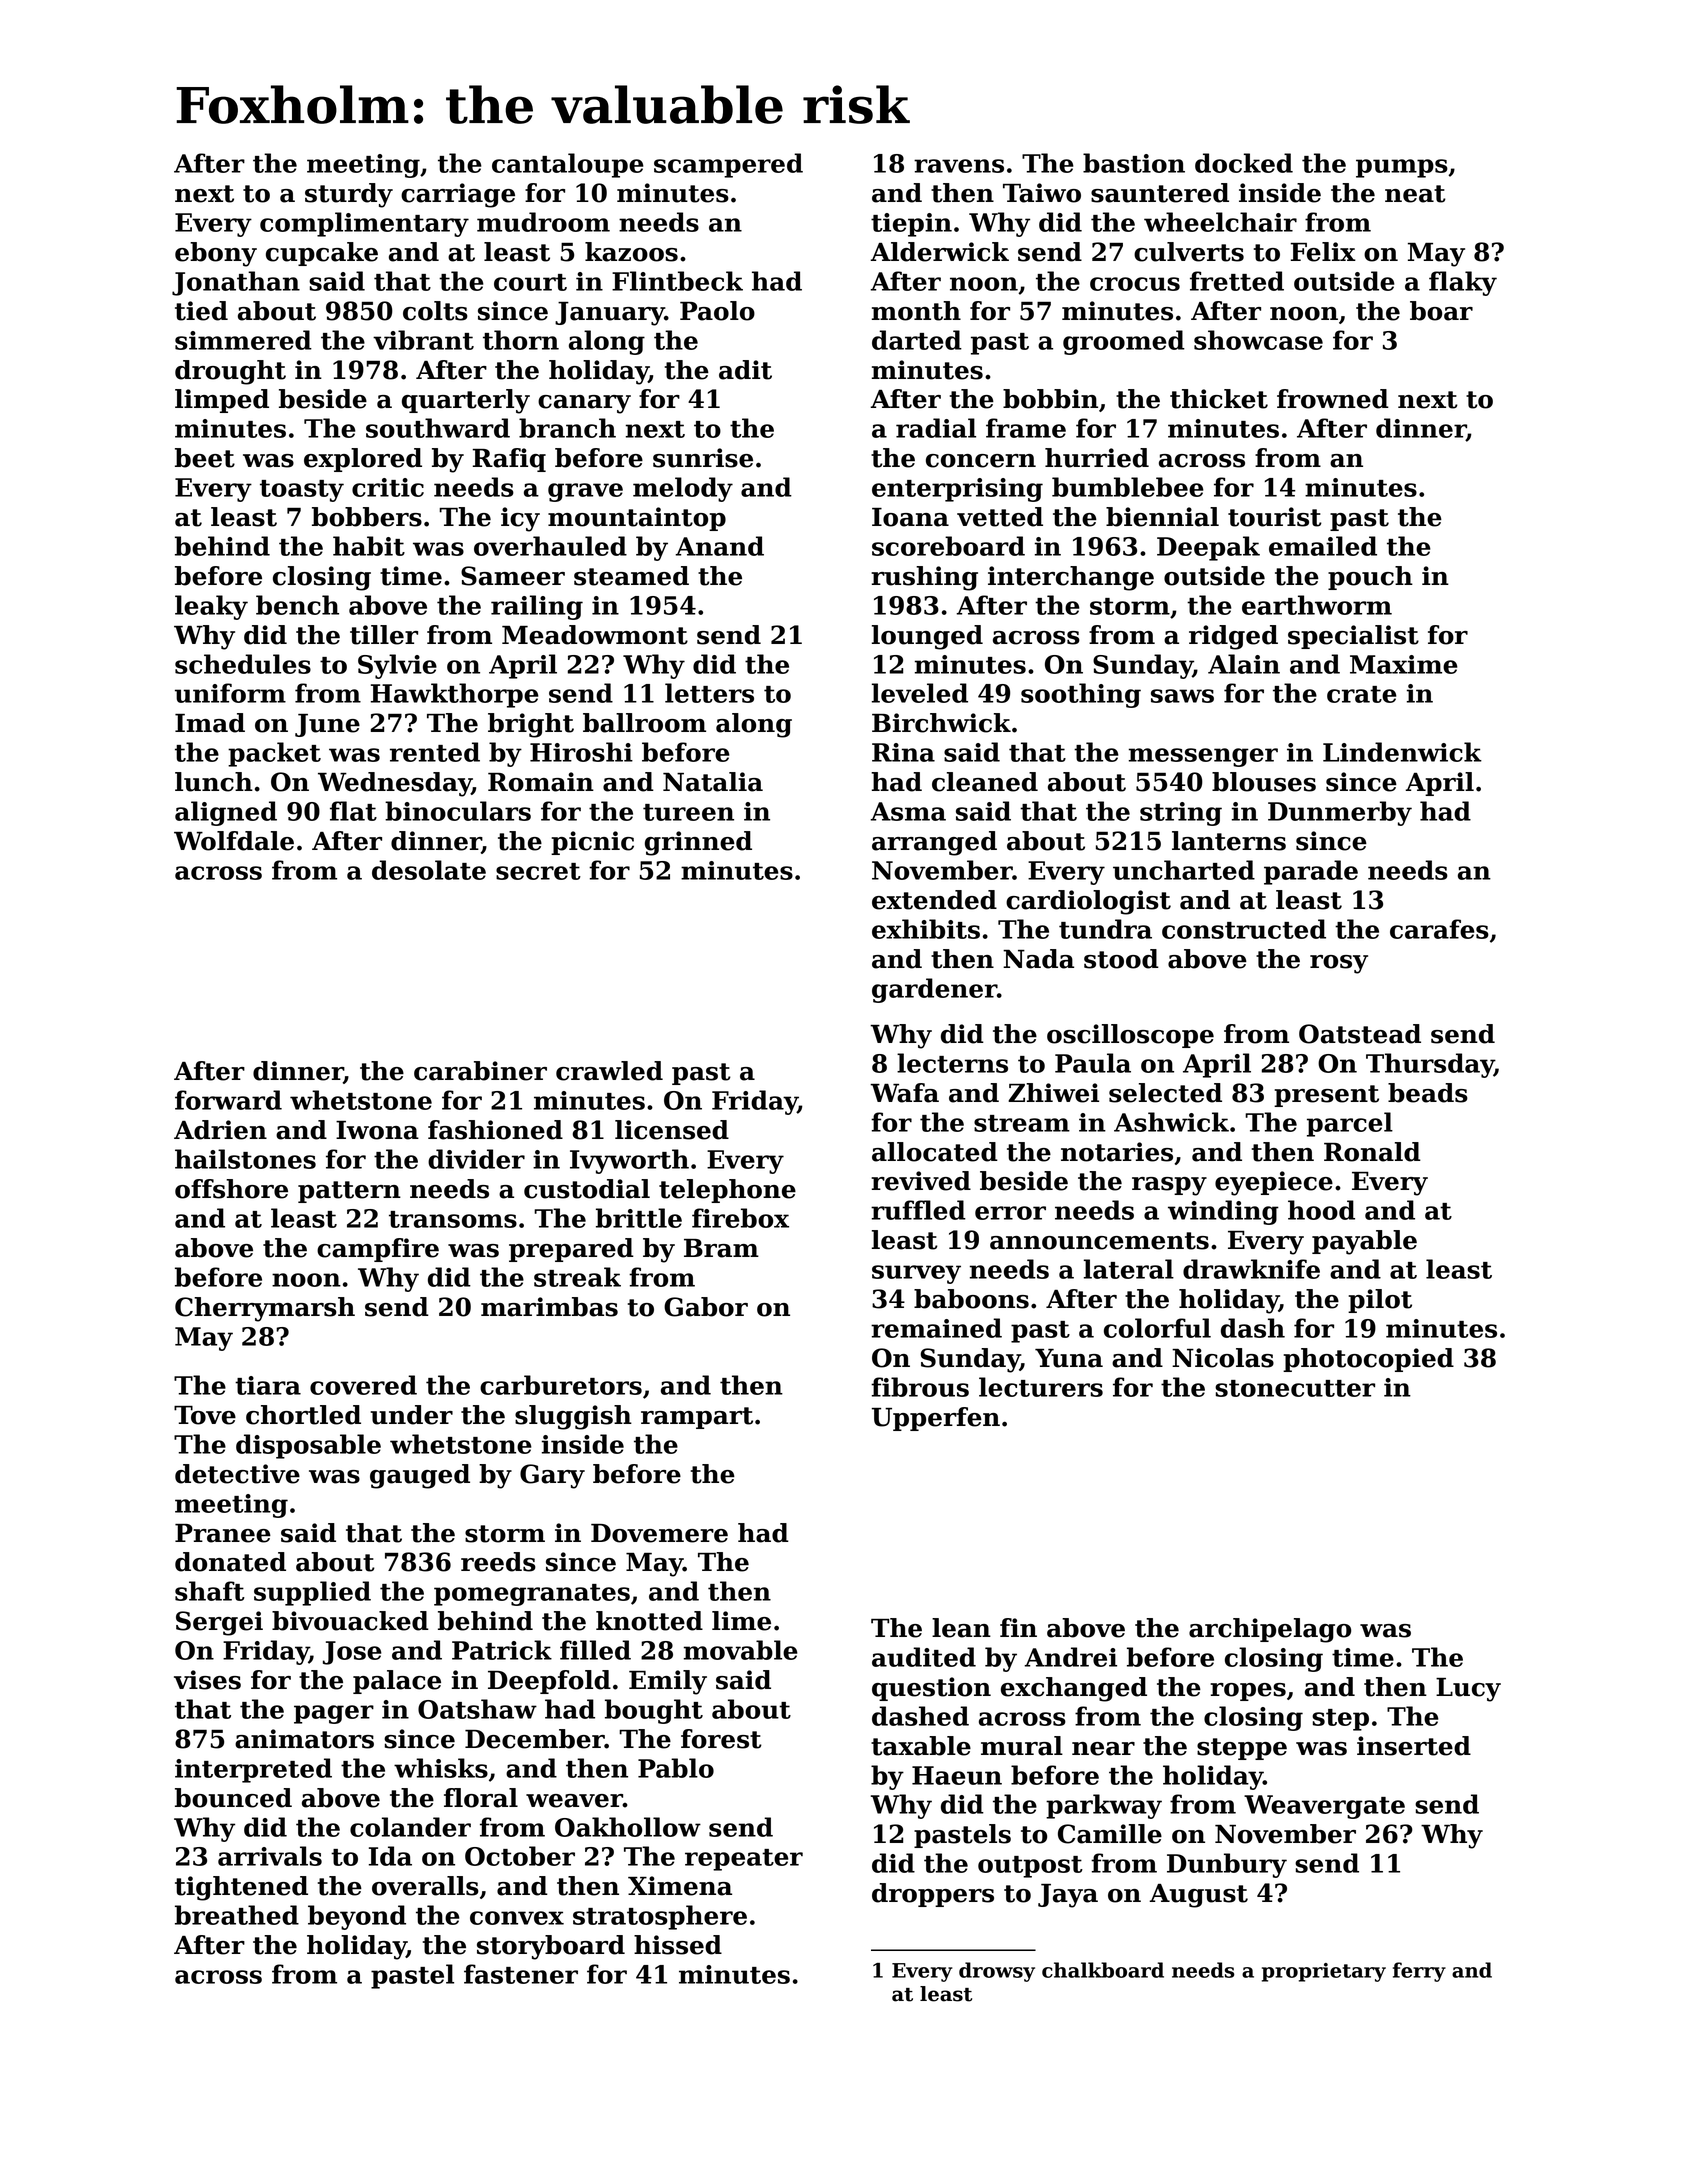 The height and width of the document is (2178, 1683). I want to click on pilot, so click(1380, 1301).
